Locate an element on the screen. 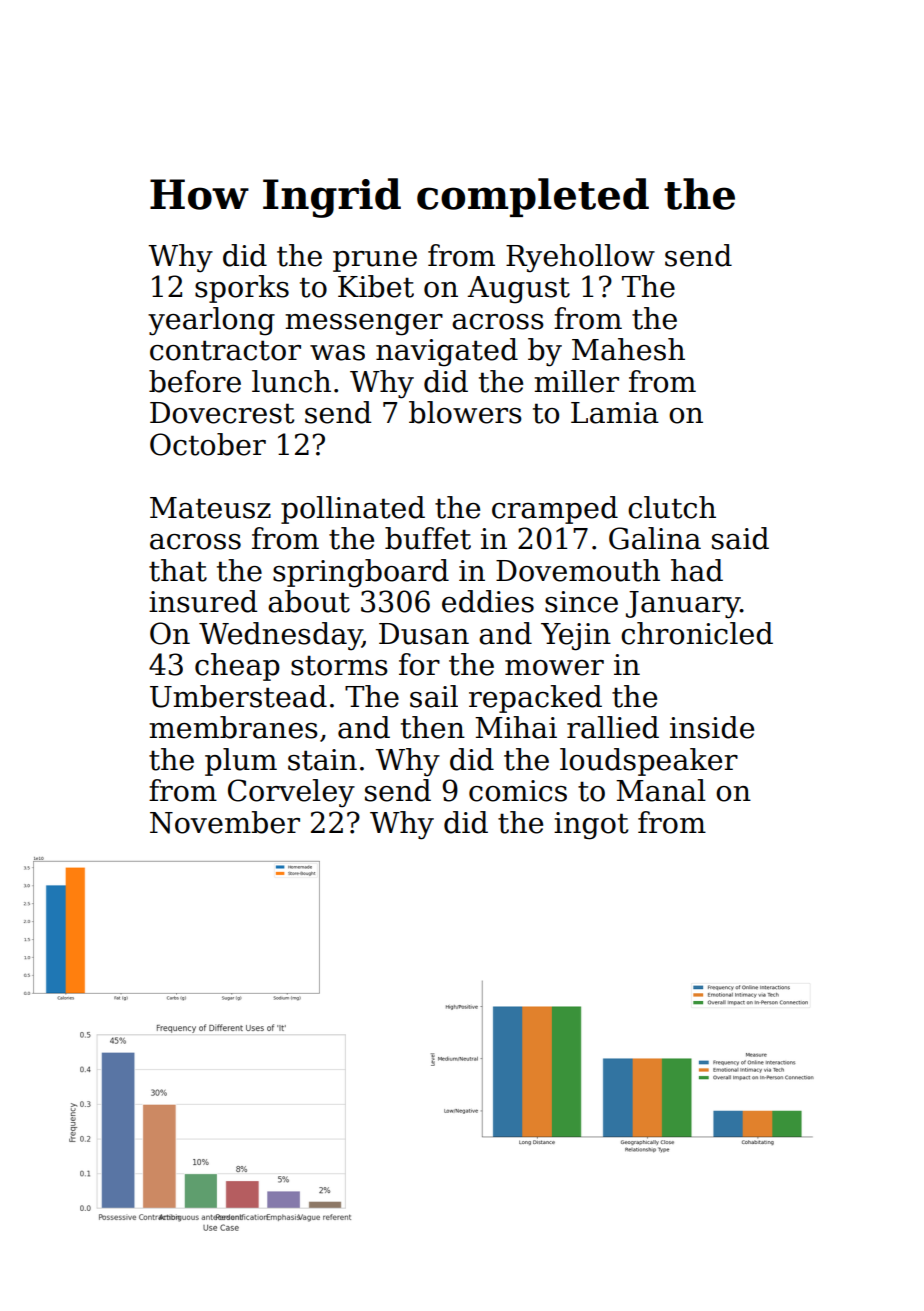 Image resolution: width=924 pixels, height=1311 pixels. chronicled is located at coordinates (697, 633).
